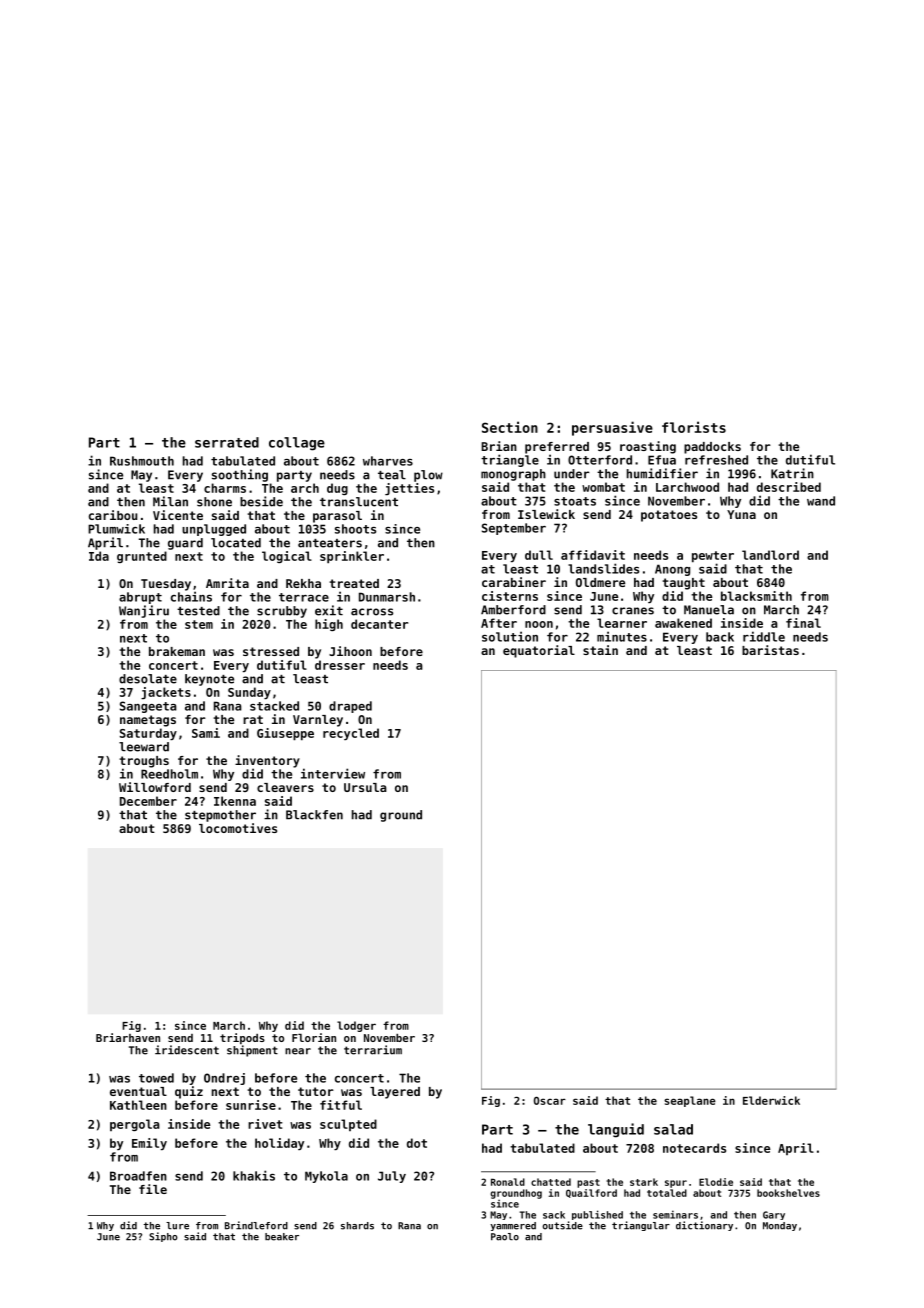  Describe the element at coordinates (357, 1226) in the screenshot. I see `shards` at that location.
